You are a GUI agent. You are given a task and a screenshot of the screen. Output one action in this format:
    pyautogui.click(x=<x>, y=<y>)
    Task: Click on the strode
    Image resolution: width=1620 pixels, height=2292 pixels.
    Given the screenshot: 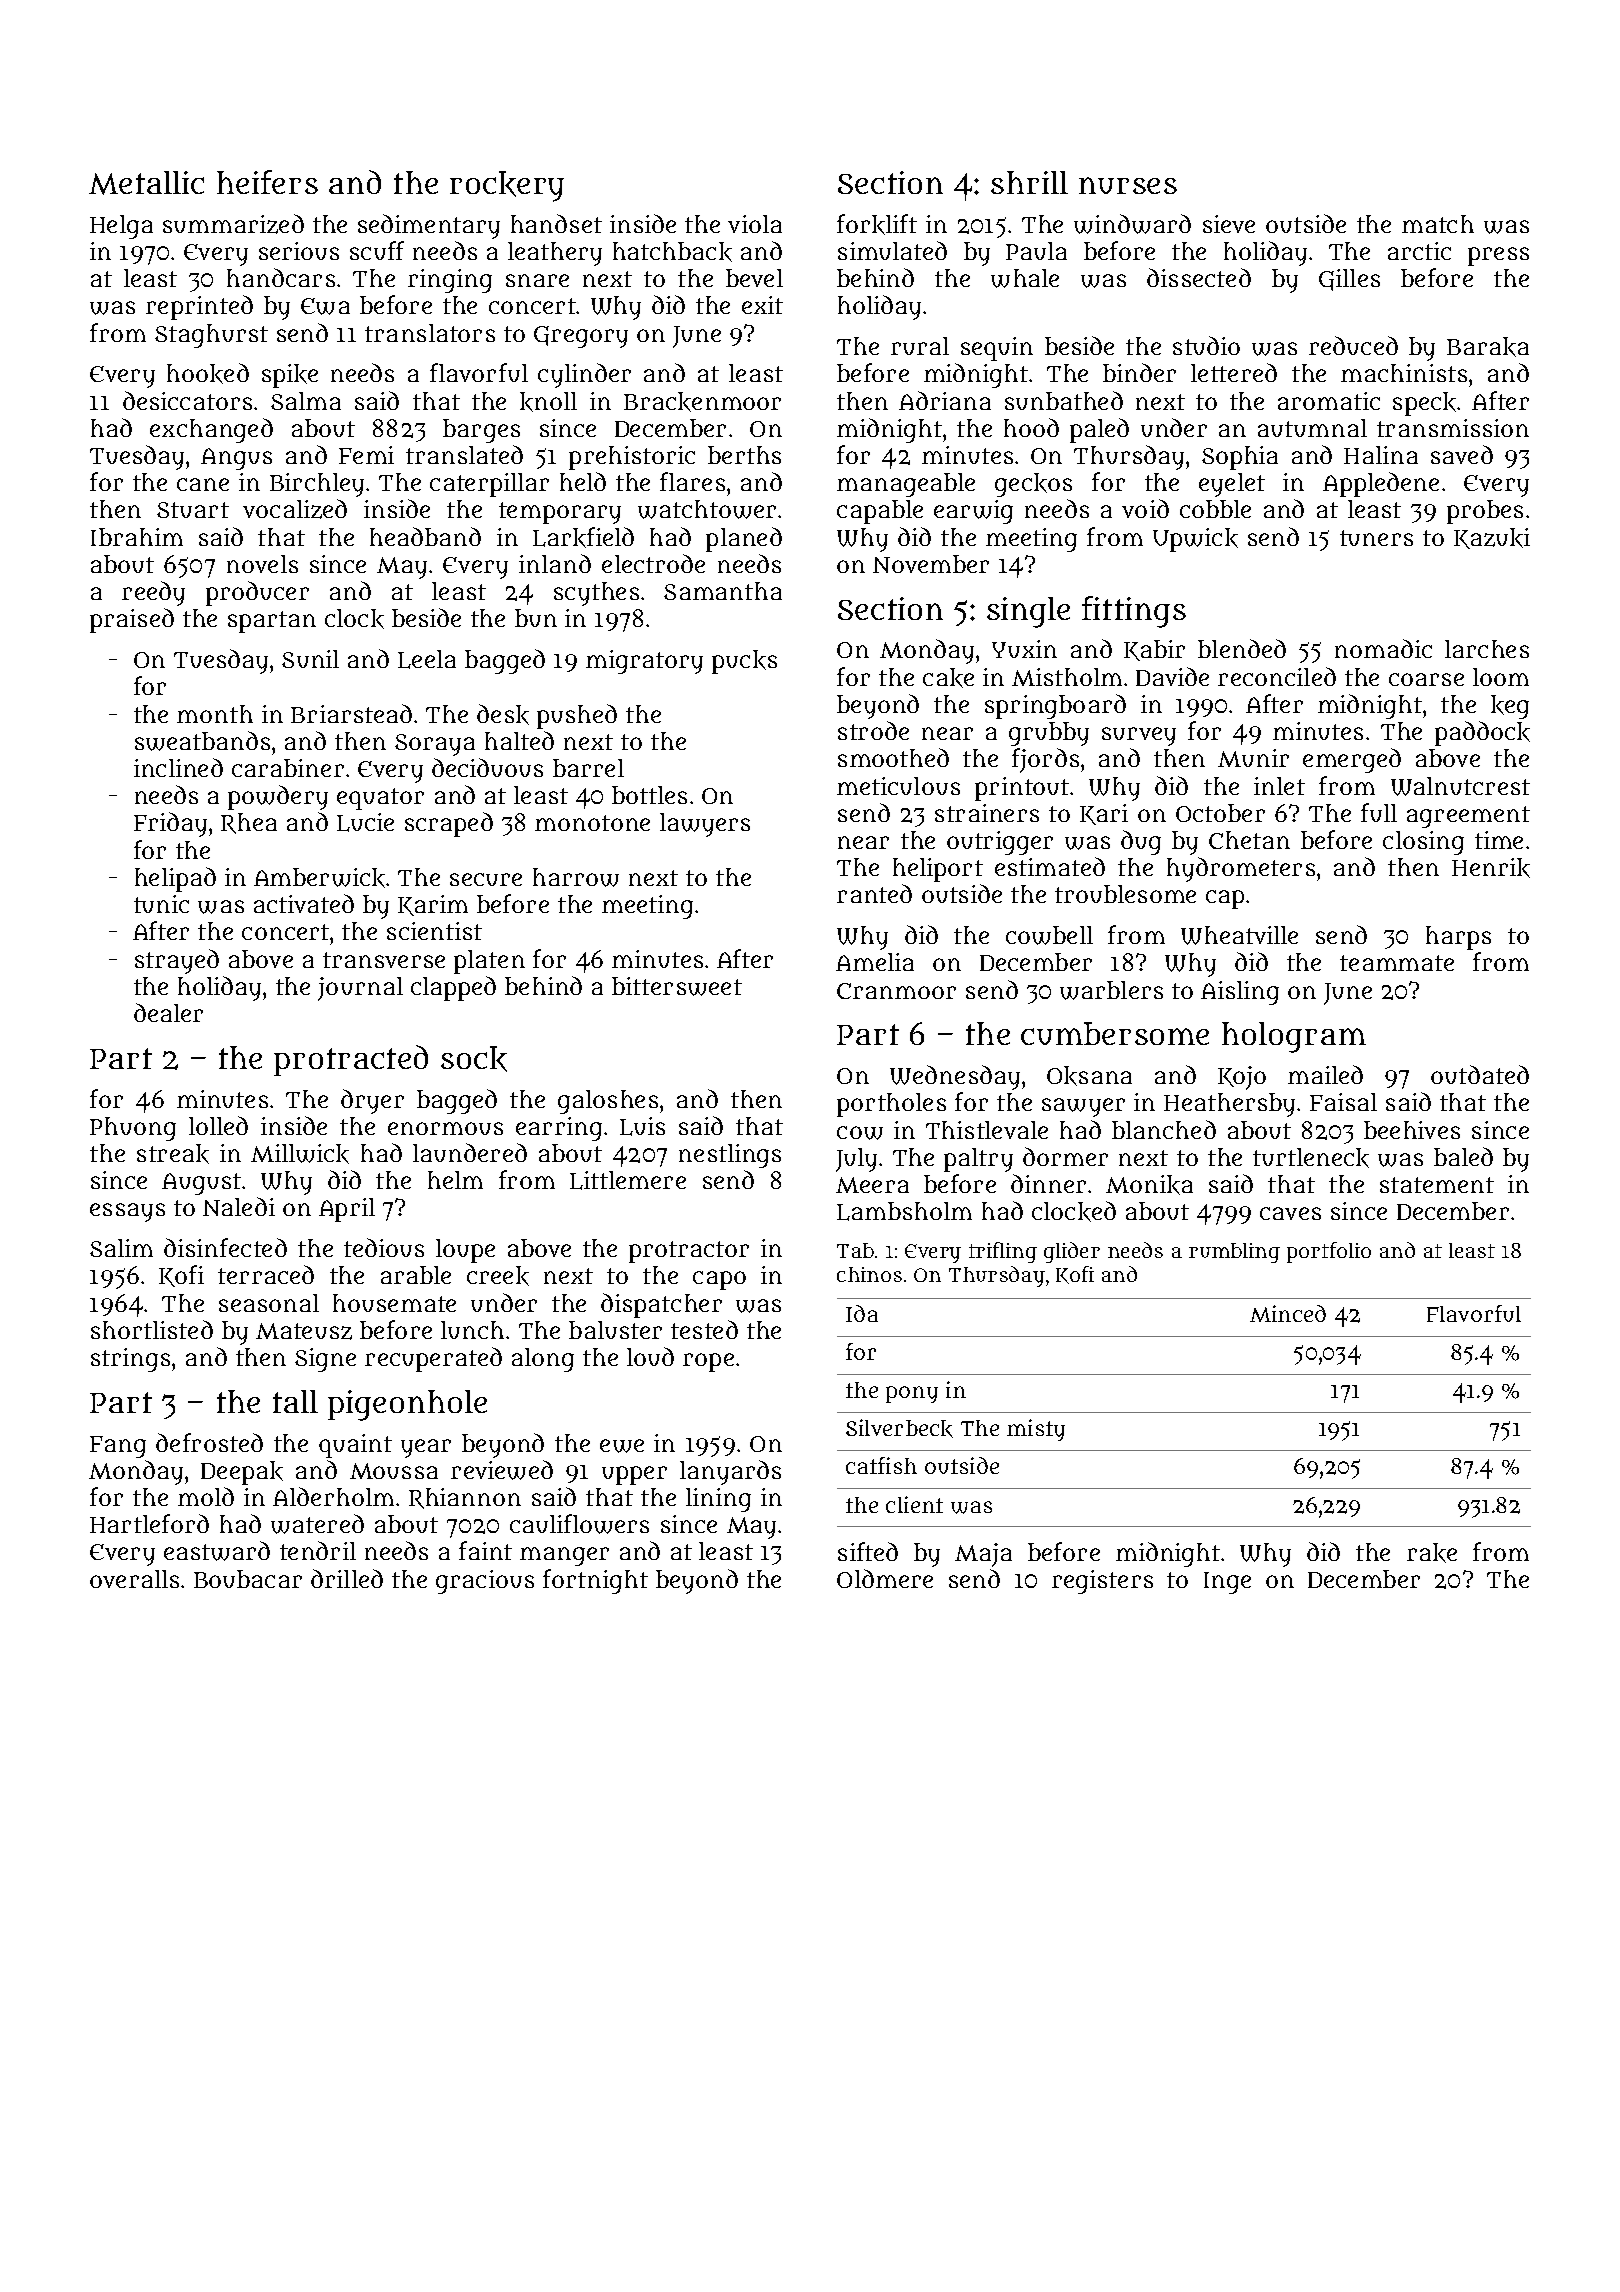 What is the action you would take?
    pyautogui.click(x=873, y=730)
